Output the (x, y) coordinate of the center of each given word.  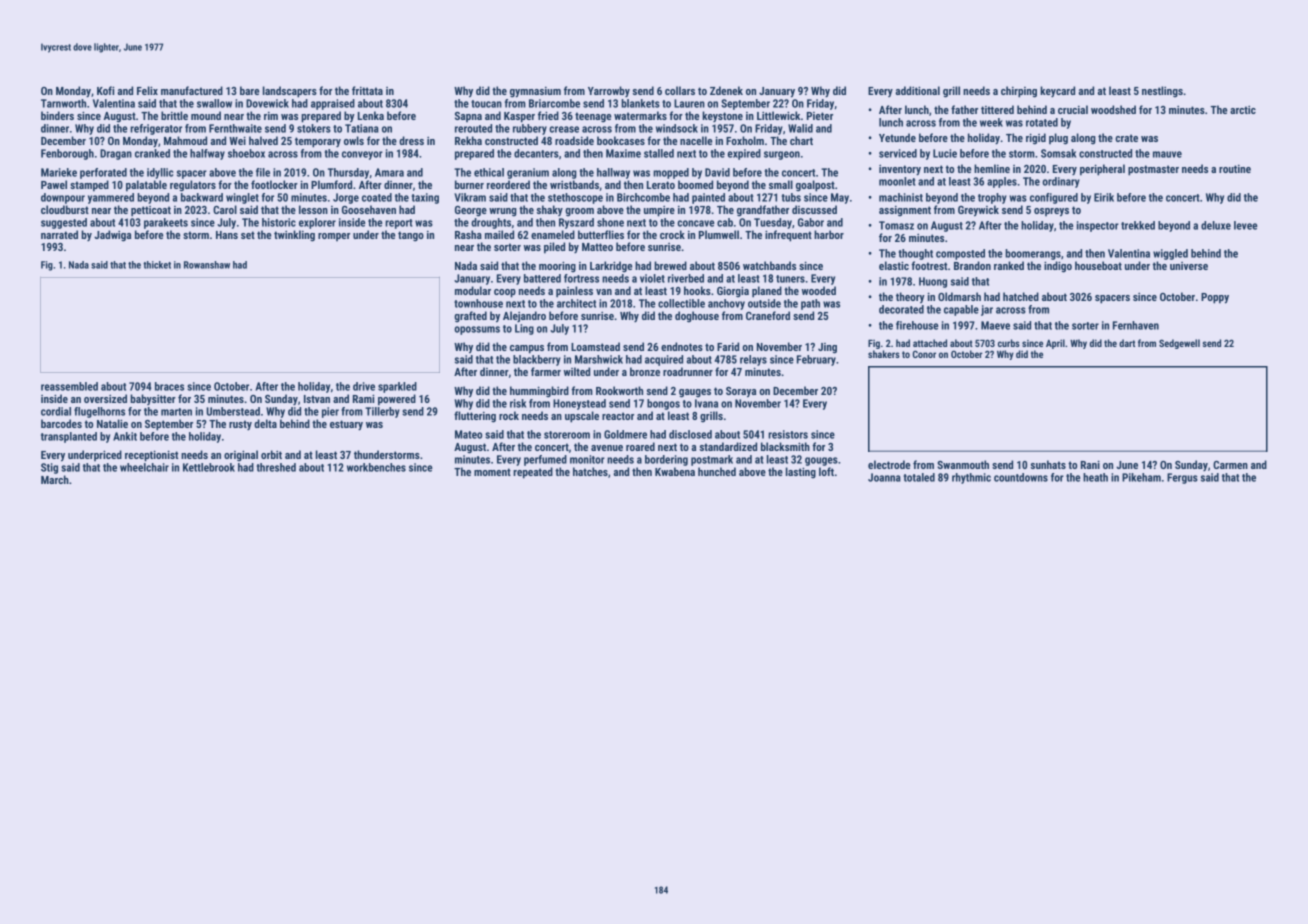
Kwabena (675, 471)
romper (334, 237)
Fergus (1182, 478)
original (241, 455)
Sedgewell (1179, 344)
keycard (1057, 91)
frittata (367, 90)
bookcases (621, 140)
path (810, 304)
